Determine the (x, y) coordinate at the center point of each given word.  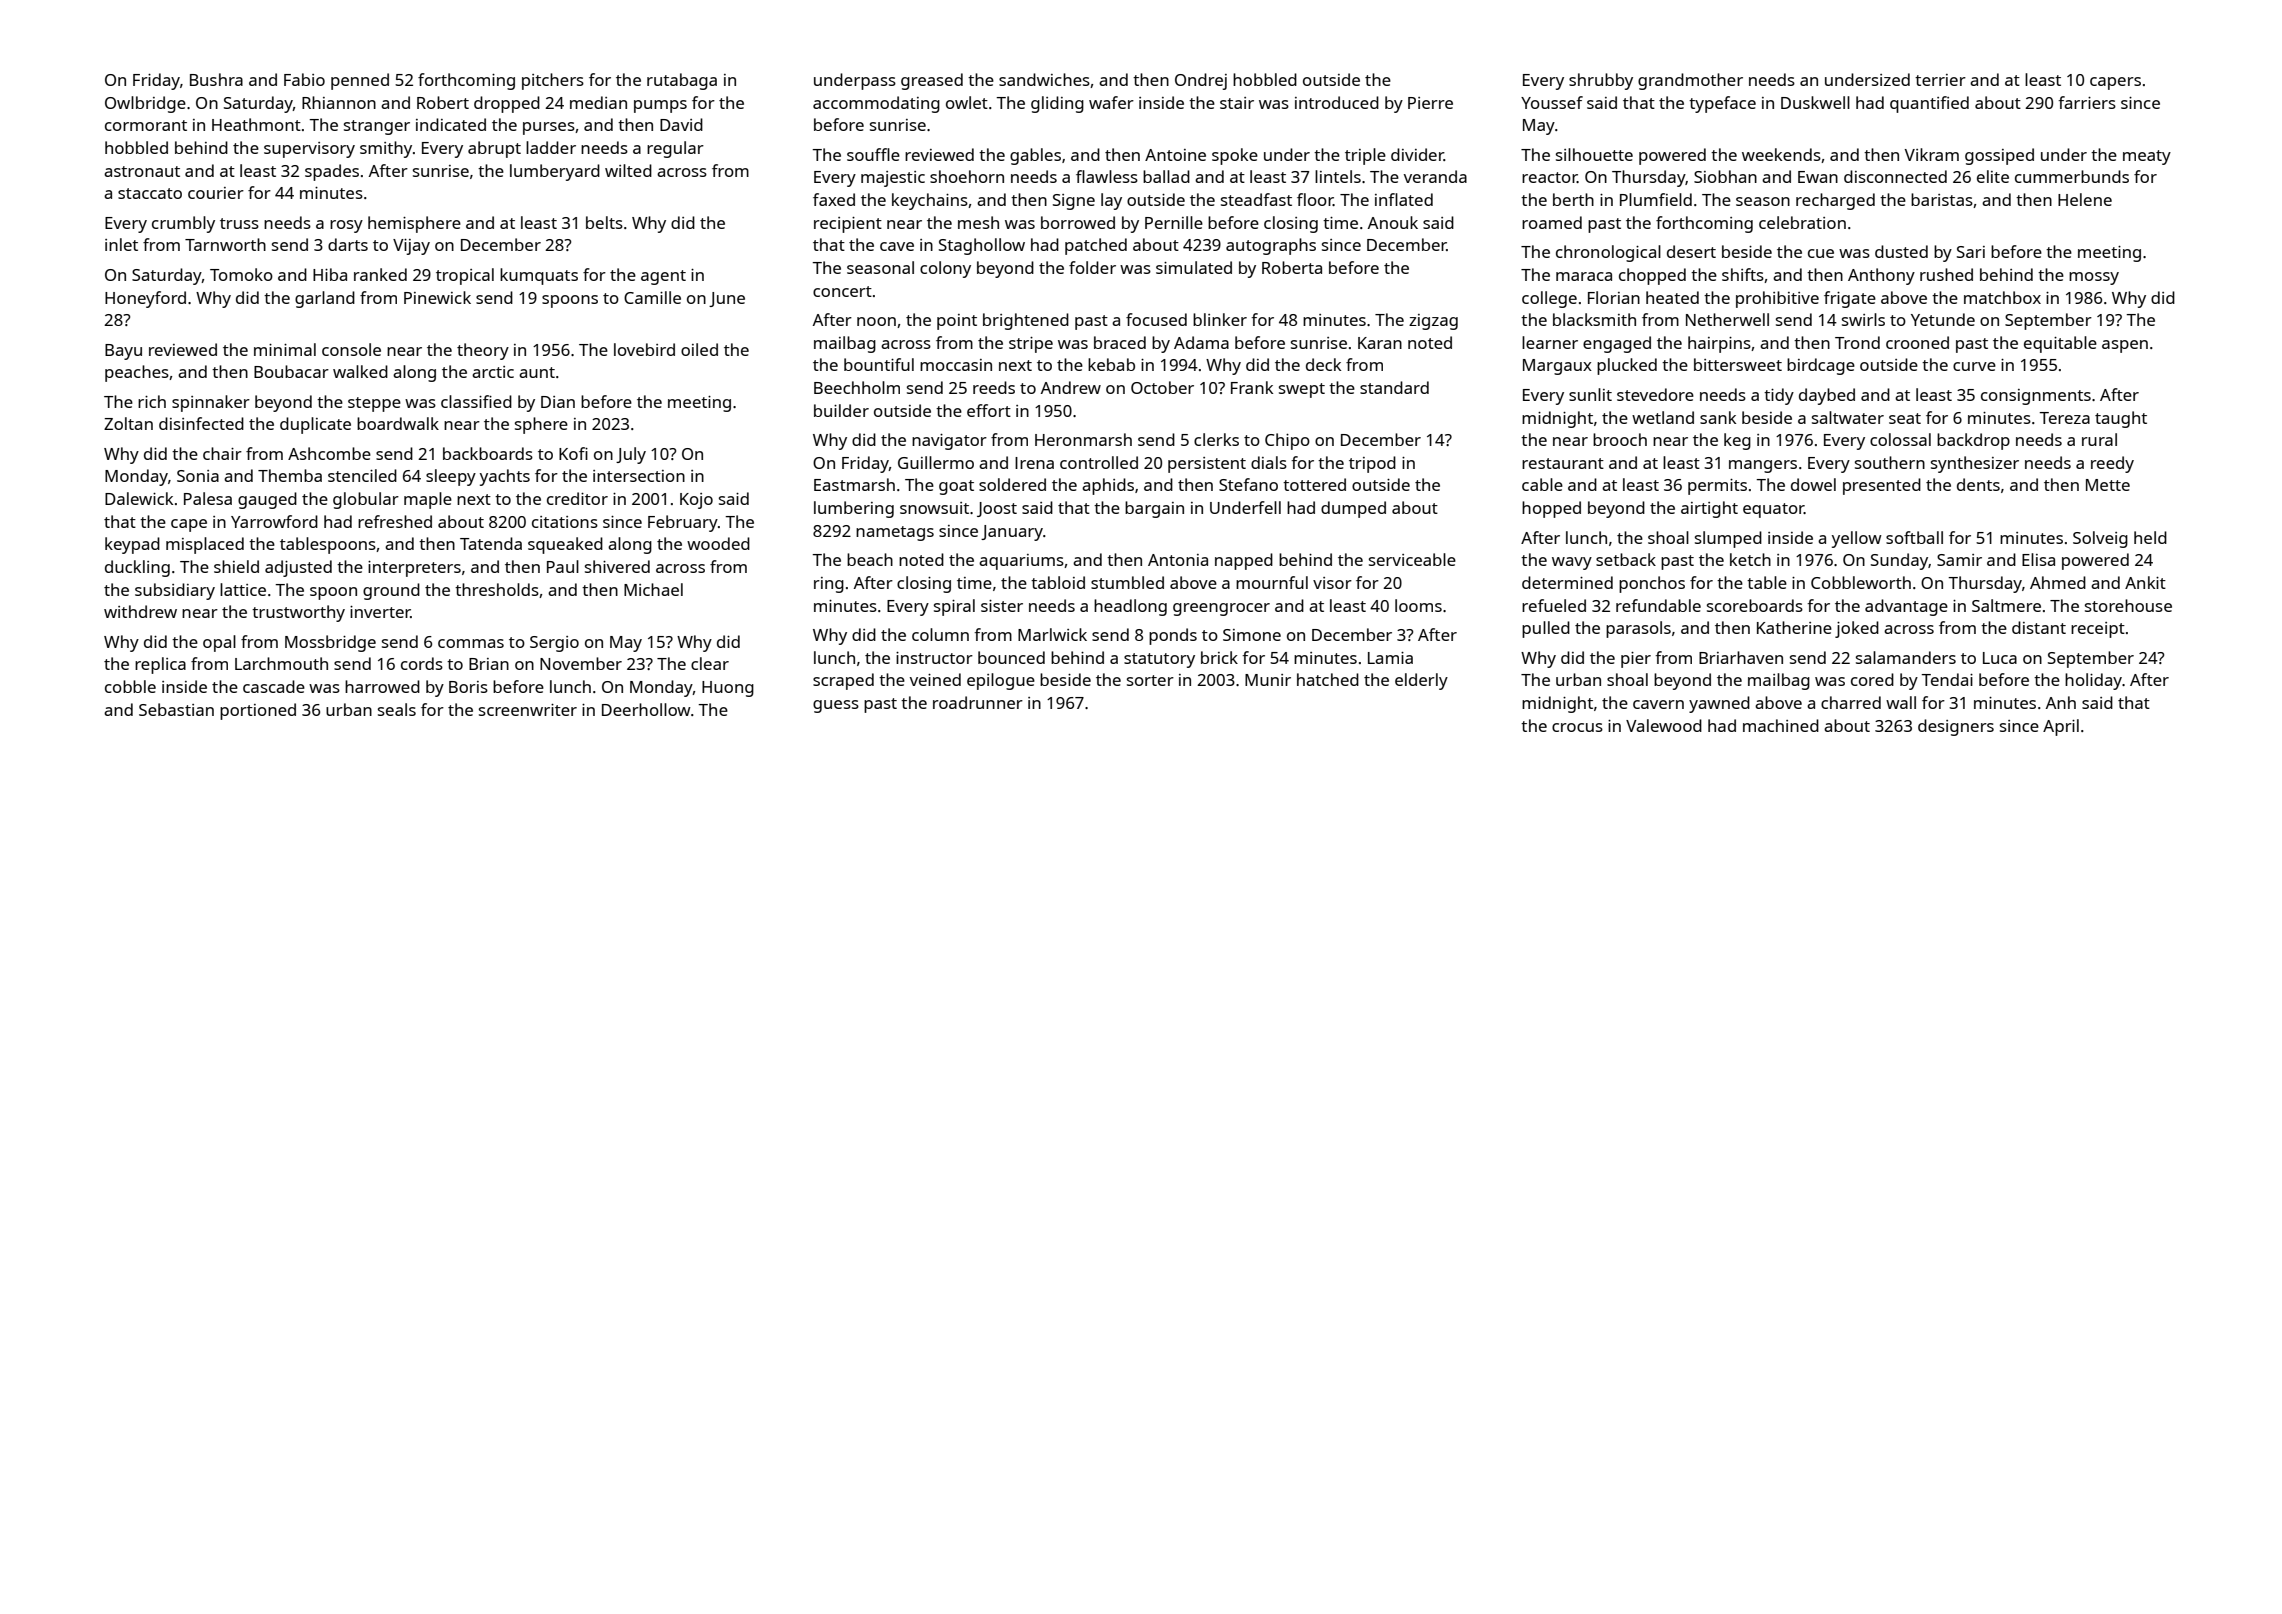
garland (325, 299)
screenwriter (528, 710)
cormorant (146, 125)
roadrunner (978, 702)
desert (1691, 251)
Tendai (1947, 679)
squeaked (565, 545)
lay (1111, 201)
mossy (2094, 278)
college (1549, 299)
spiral (954, 607)
